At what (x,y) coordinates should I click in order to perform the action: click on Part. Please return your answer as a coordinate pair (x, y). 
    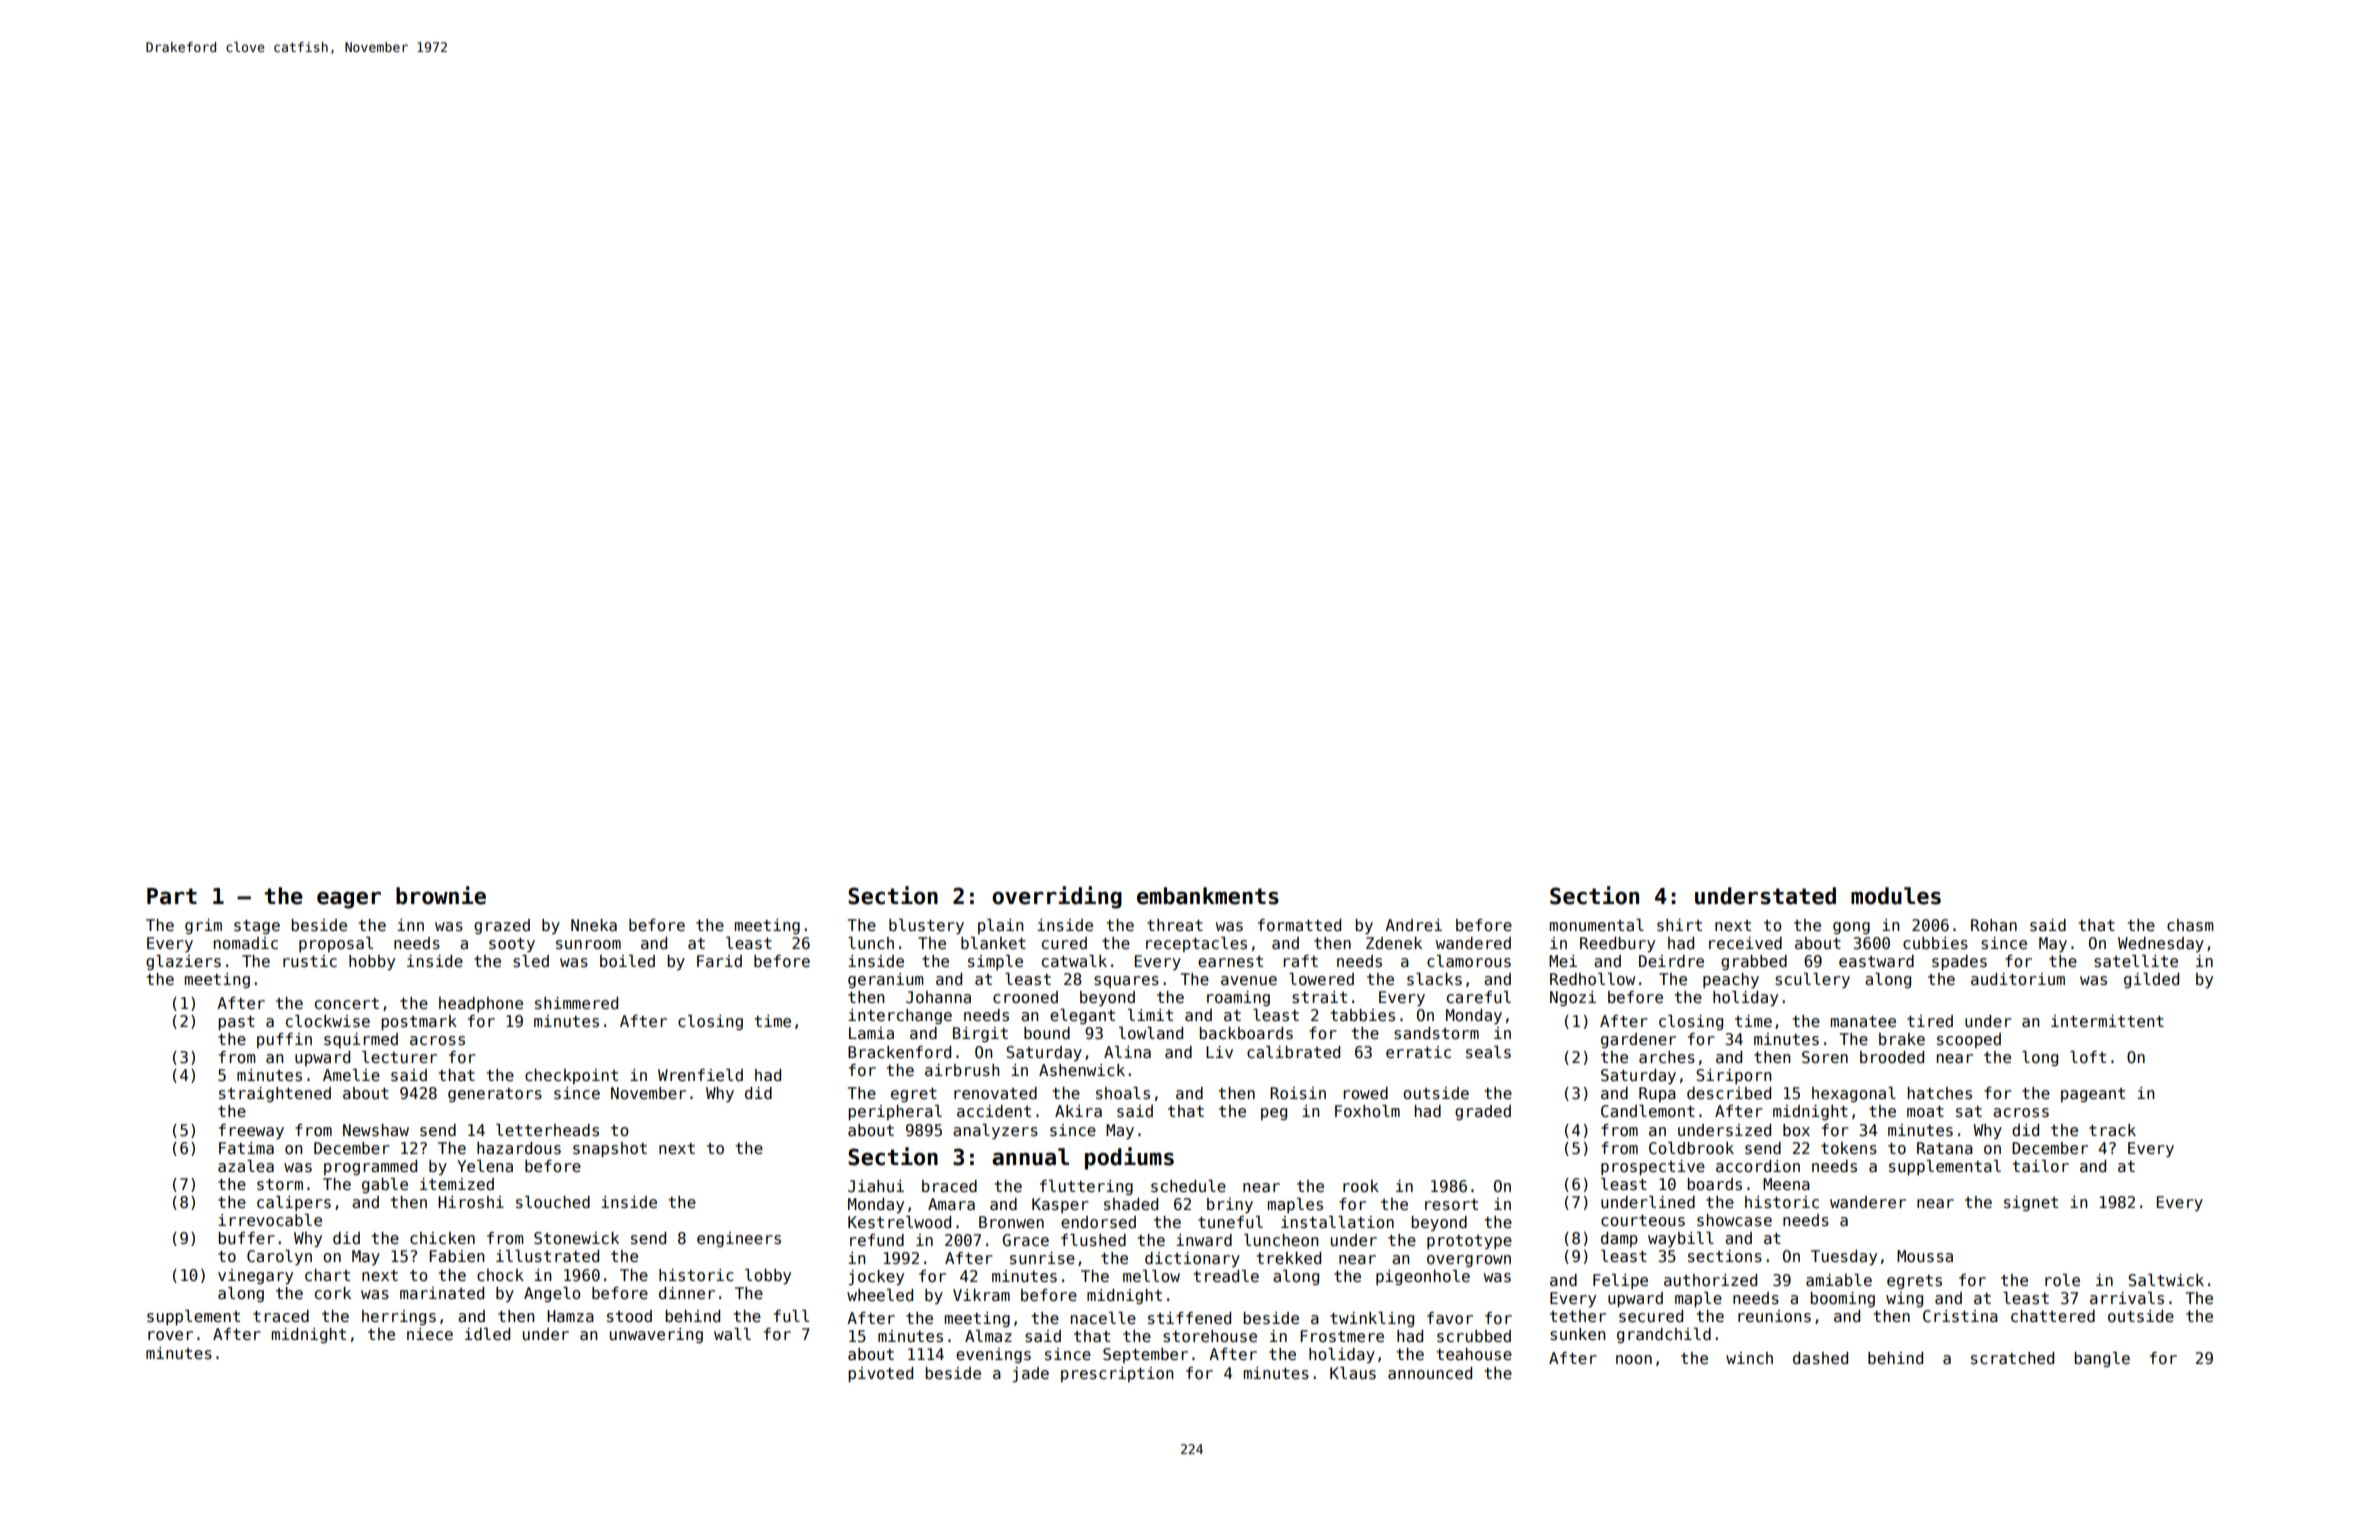
    Looking at the image, I should click on (172, 896).
